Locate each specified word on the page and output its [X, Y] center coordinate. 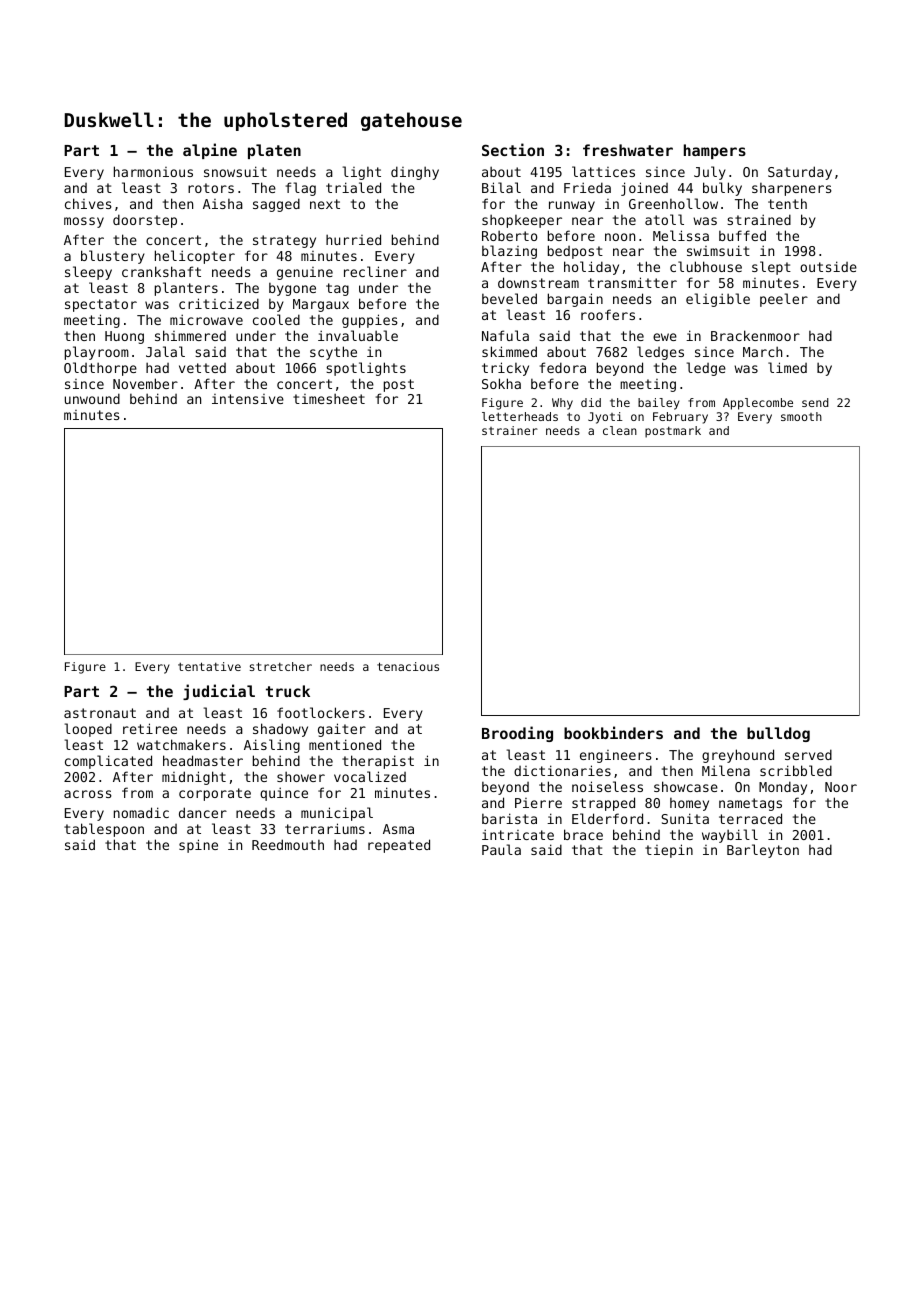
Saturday [800, 173]
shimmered [190, 335]
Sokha [501, 383]
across [88, 794]
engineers [616, 756]
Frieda [587, 187]
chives [88, 203]
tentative [209, 666]
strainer [510, 430]
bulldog [778, 734]
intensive [248, 399]
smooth [801, 416]
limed [787, 367]
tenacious [408, 666]
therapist [378, 762]
